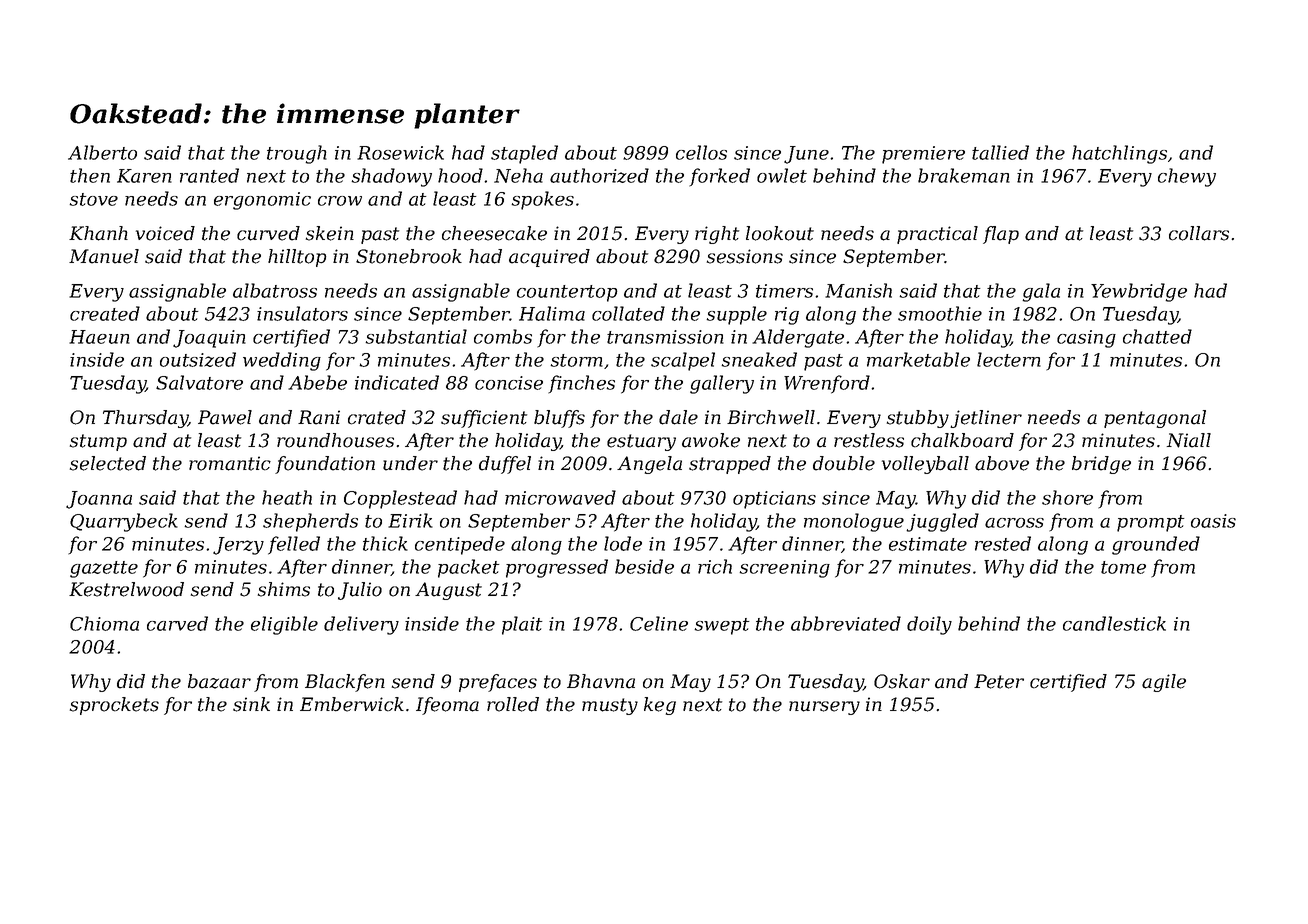  What do you see at coordinates (90, 175) in the screenshot?
I see `then` at bounding box center [90, 175].
